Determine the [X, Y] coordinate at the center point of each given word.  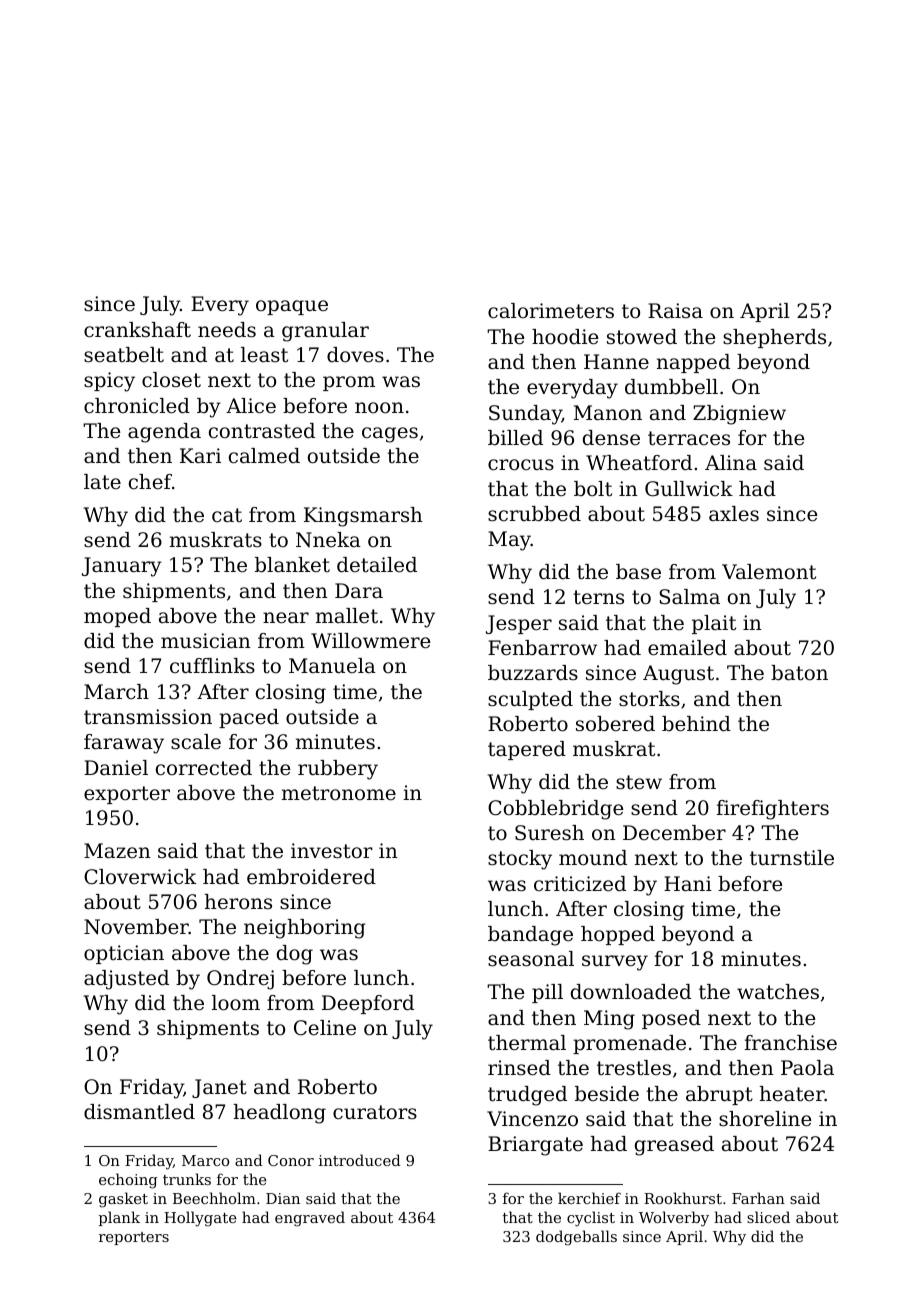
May [509, 541]
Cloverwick [140, 877]
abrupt [719, 1095]
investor [332, 851]
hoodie [565, 337]
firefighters [772, 810]
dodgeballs [576, 1238]
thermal [527, 1043]
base [638, 571]
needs [227, 330]
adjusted [126, 980]
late [102, 482]
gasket [123, 1200]
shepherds [774, 338]
